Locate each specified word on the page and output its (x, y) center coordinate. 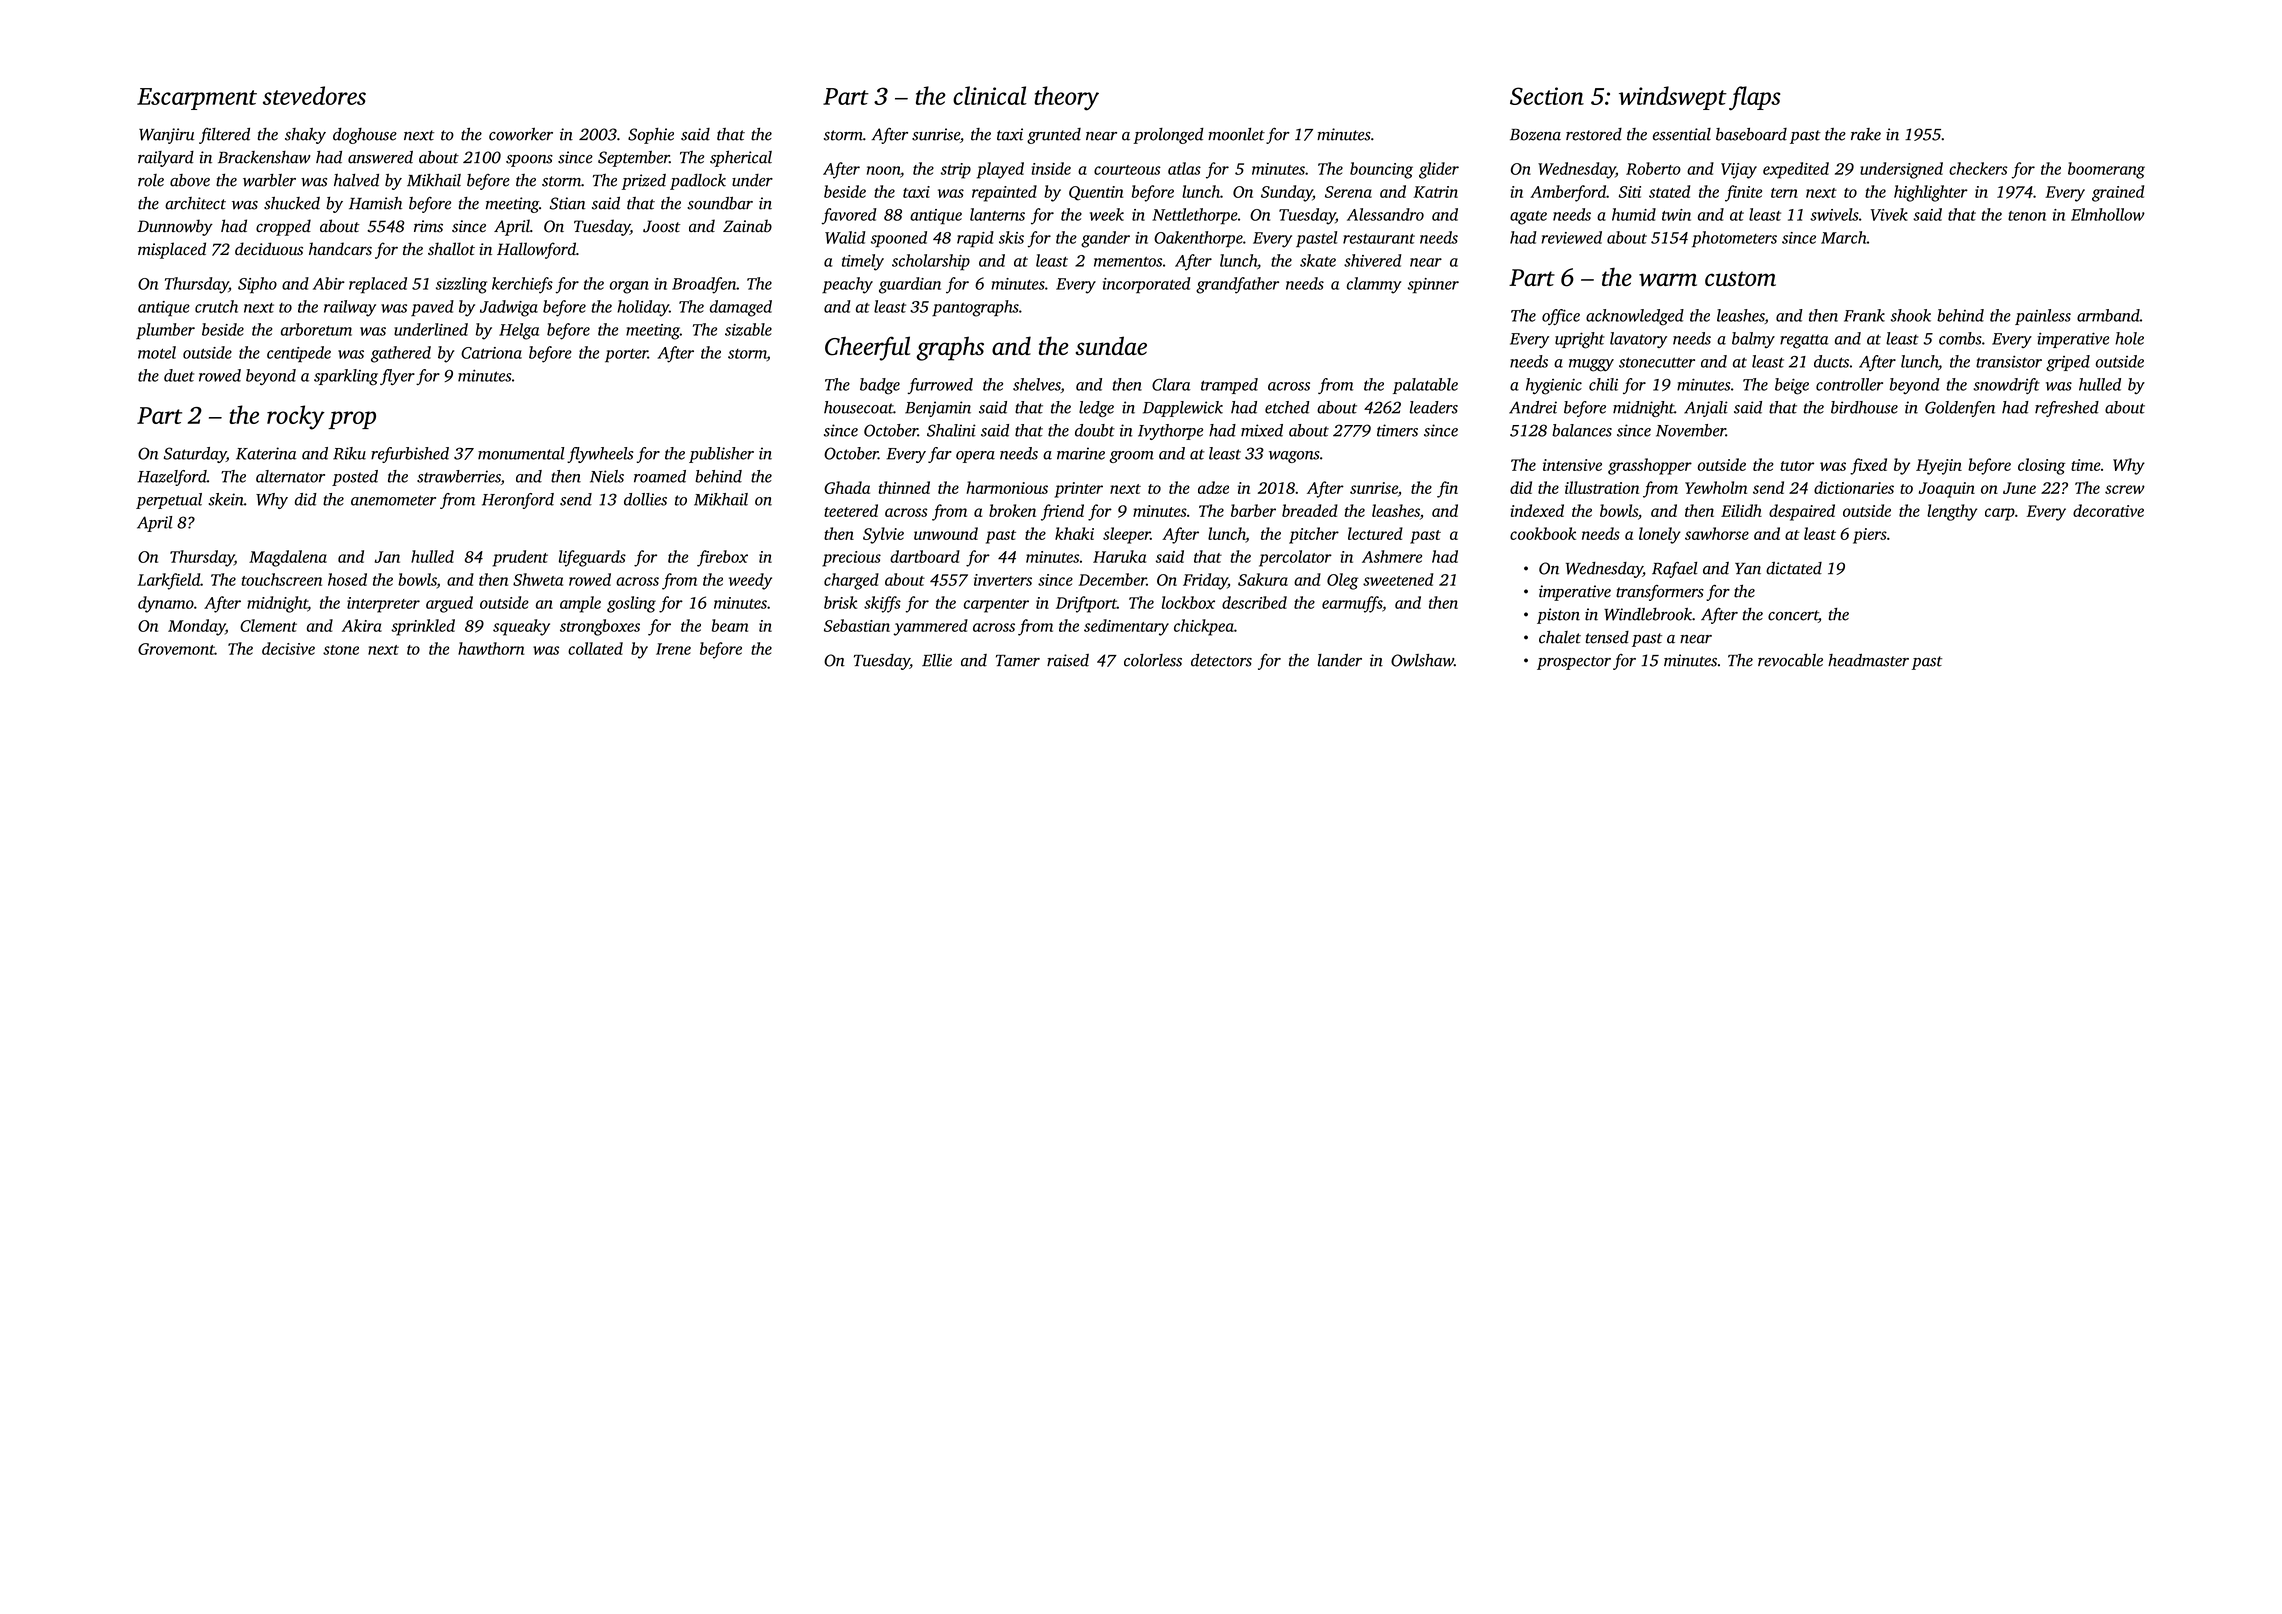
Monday (196, 627)
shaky (305, 136)
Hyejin (1939, 467)
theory (1066, 98)
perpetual (169, 501)
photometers (1734, 239)
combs (1960, 338)
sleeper (1126, 535)
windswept (1673, 98)
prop (352, 420)
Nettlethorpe (1195, 216)
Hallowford (536, 250)
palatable (1425, 386)
